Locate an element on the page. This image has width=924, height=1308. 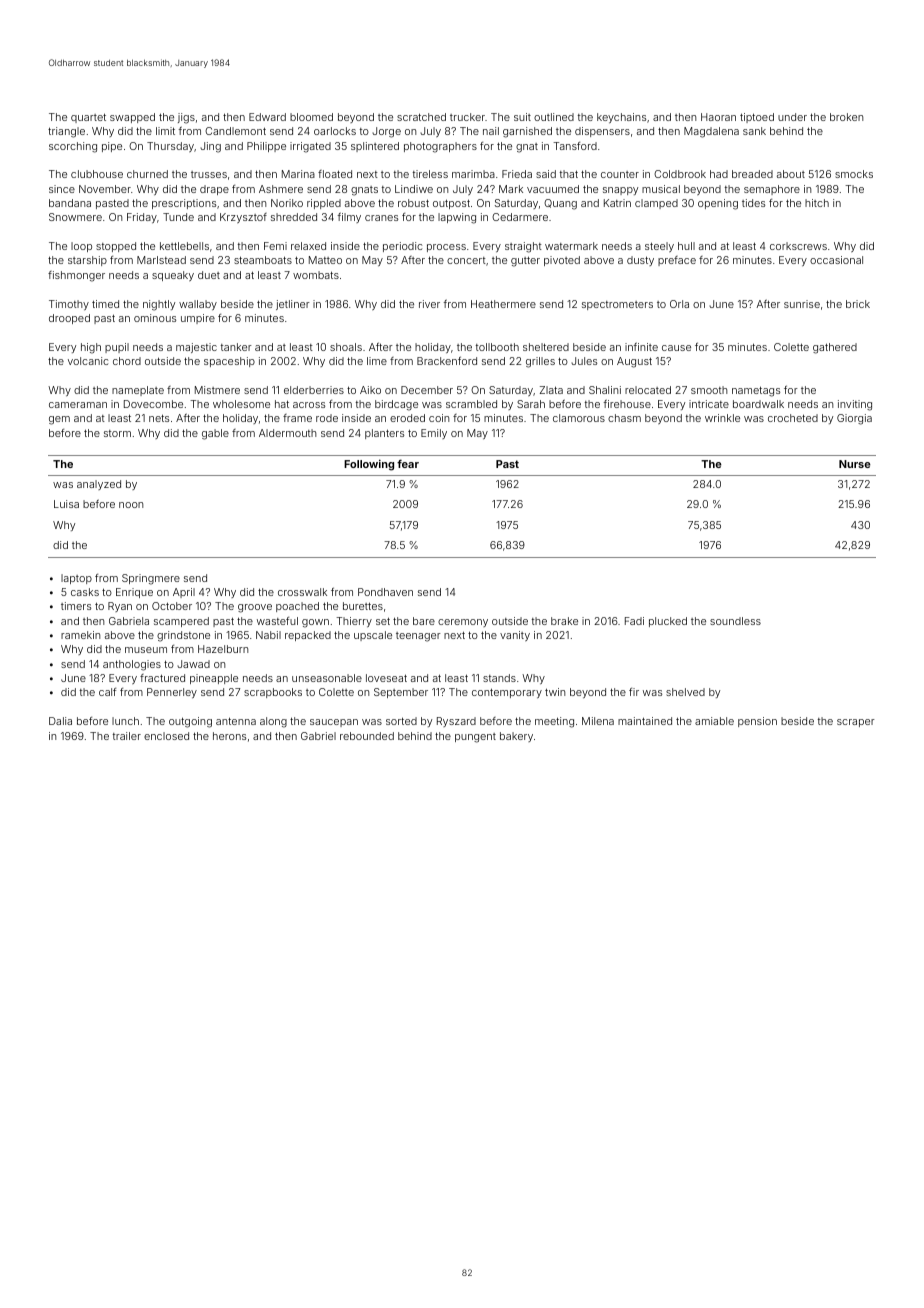
nail is located at coordinates (491, 131).
